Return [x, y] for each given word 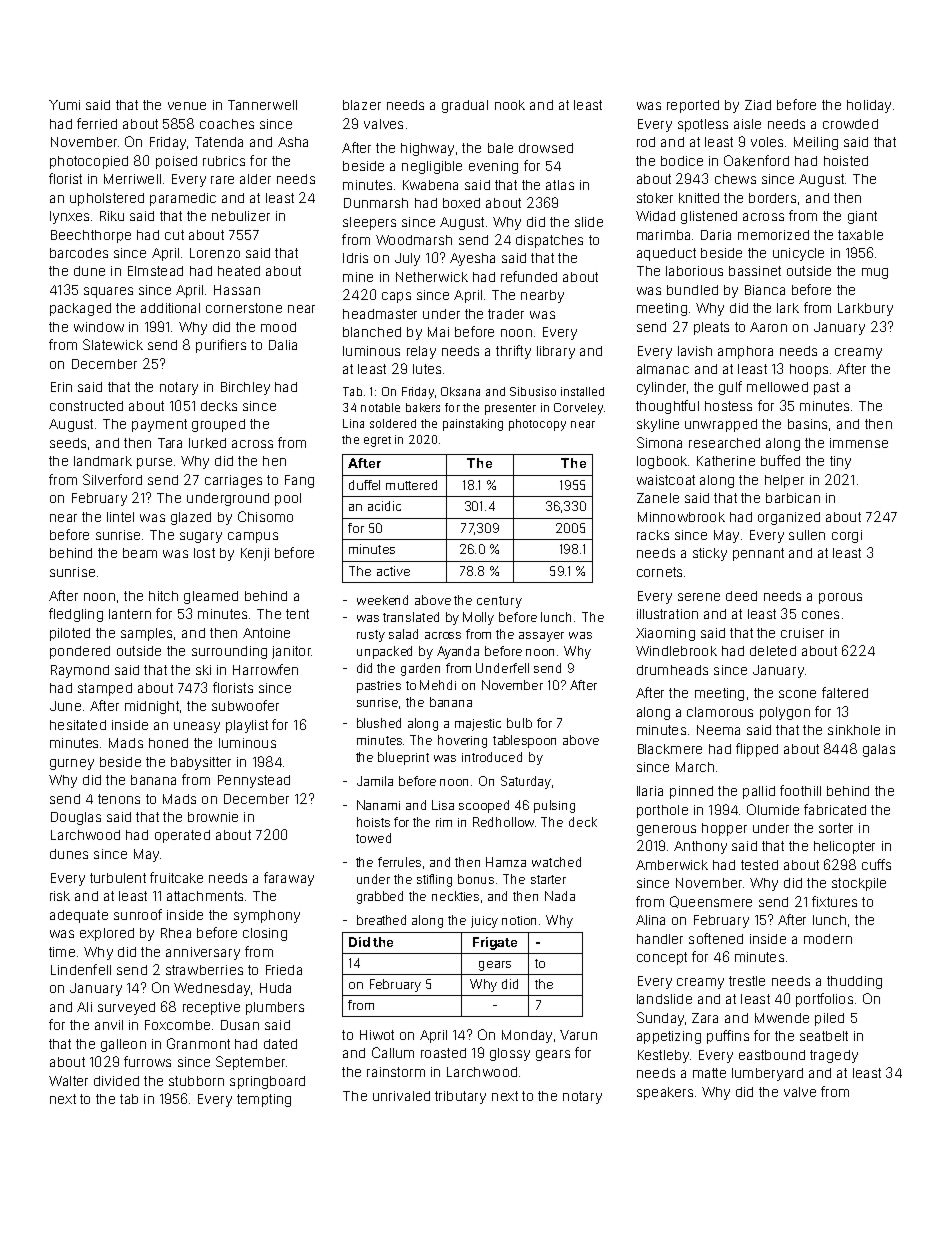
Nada [560, 896]
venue [187, 106]
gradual [465, 106]
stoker [655, 198]
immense [859, 443]
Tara [170, 443]
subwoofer [245, 705]
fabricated [835, 809]
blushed [379, 723]
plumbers [275, 1008]
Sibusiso [533, 391]
